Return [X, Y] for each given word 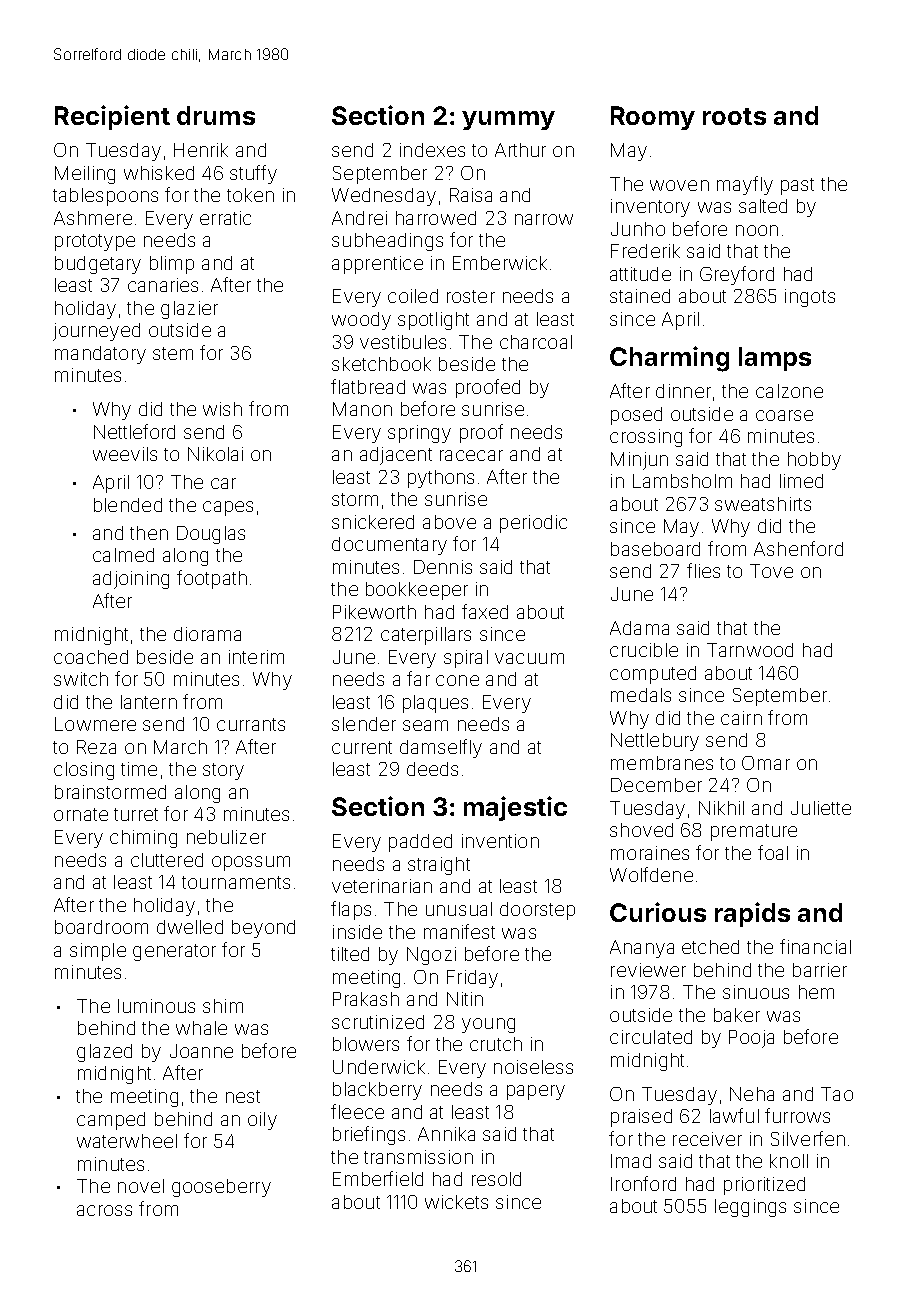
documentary [389, 546]
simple [98, 952]
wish [222, 409]
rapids [752, 914]
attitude [640, 274]
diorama [207, 634]
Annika [446, 1134]
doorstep [537, 911]
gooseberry [221, 1188]
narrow [544, 219]
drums [216, 115]
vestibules [403, 342]
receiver [707, 1139]
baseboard [655, 549]
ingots [810, 298]
